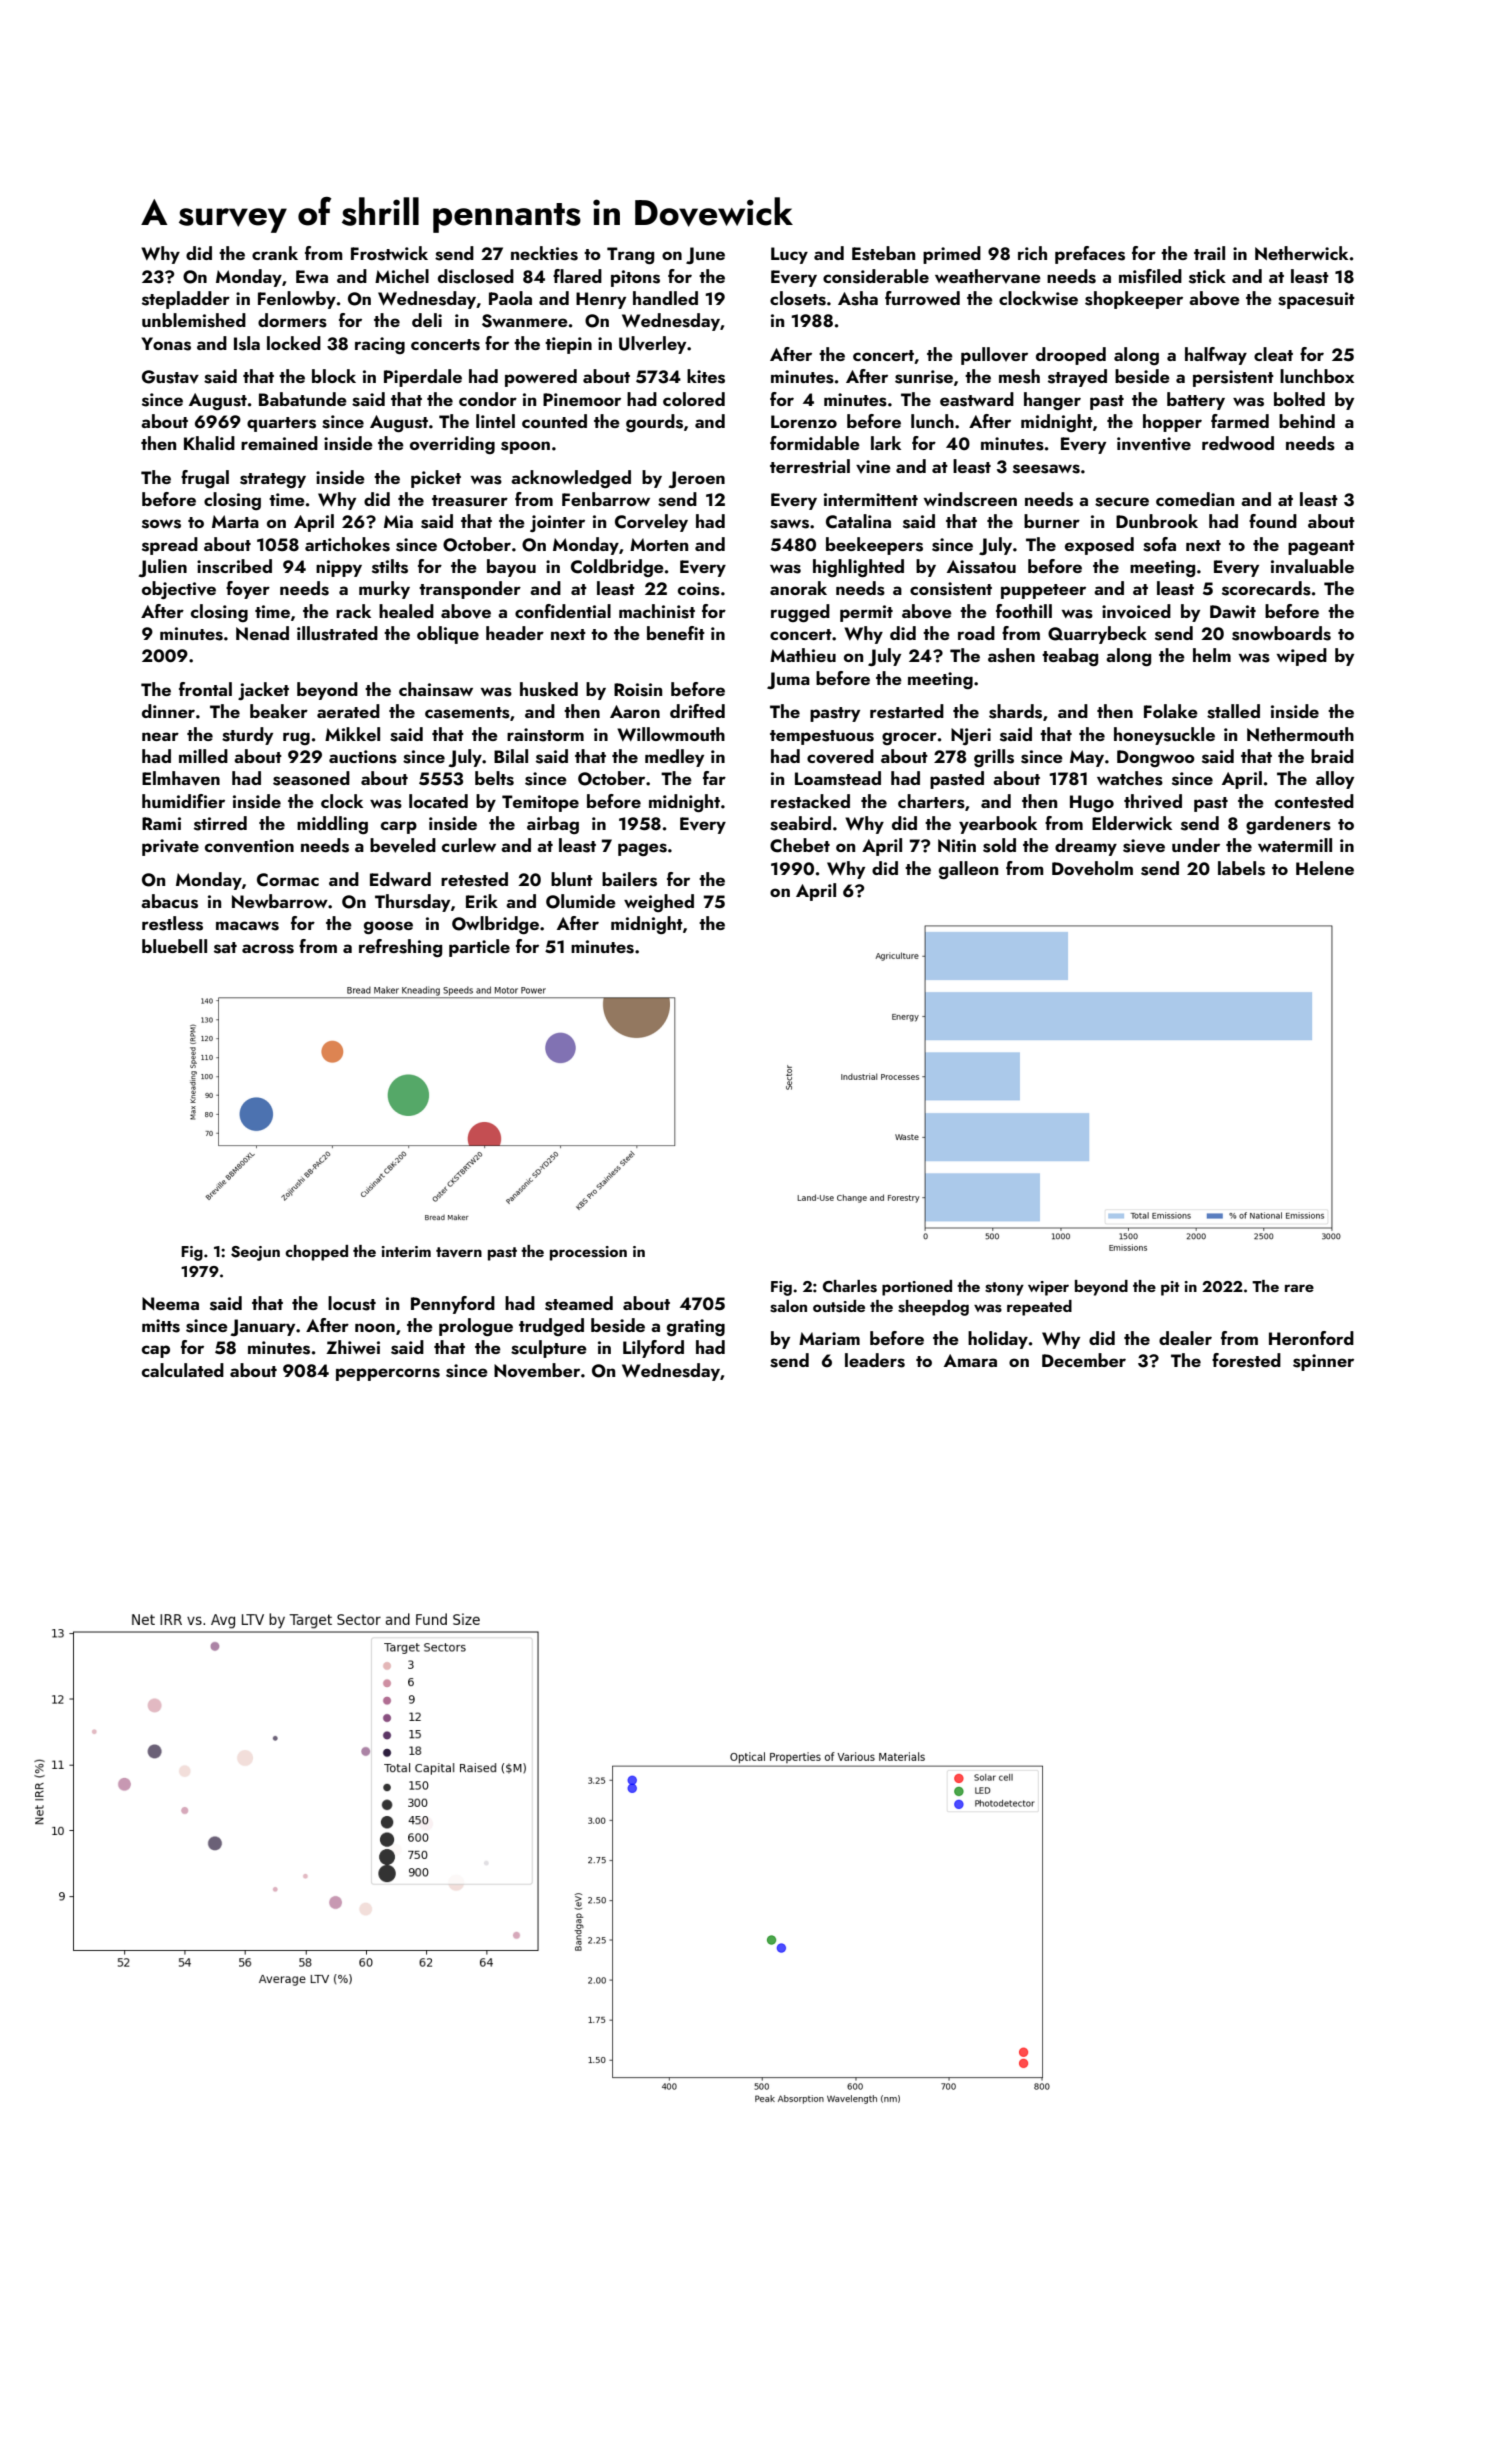 This image has width=1496, height=2464. Describe the element at coordinates (179, 590) in the image. I see `objective` at that location.
